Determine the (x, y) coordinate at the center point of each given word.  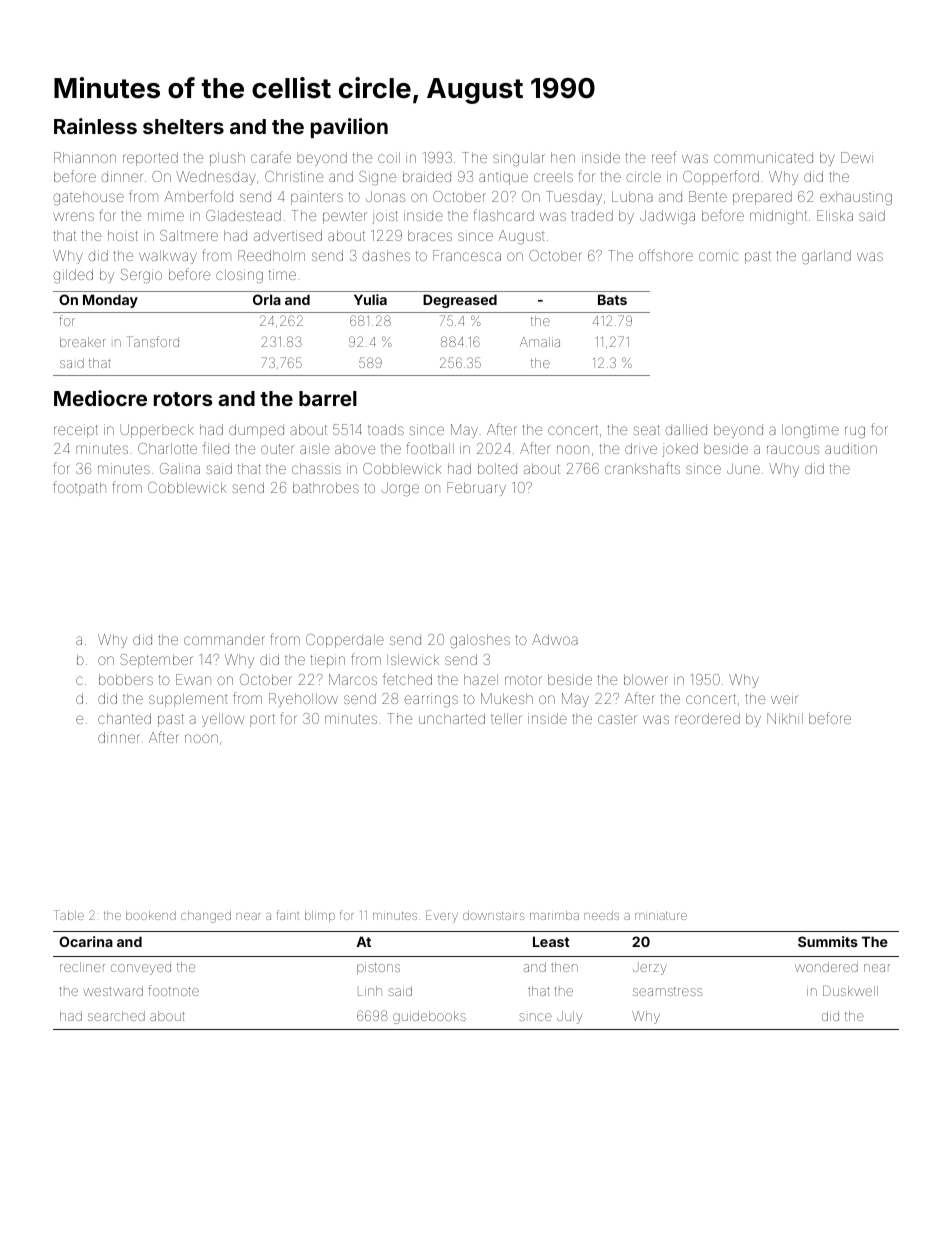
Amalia (540, 342)
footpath (79, 488)
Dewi (857, 157)
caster (617, 719)
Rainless (95, 126)
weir (785, 698)
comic (718, 255)
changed (206, 917)
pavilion (349, 128)
